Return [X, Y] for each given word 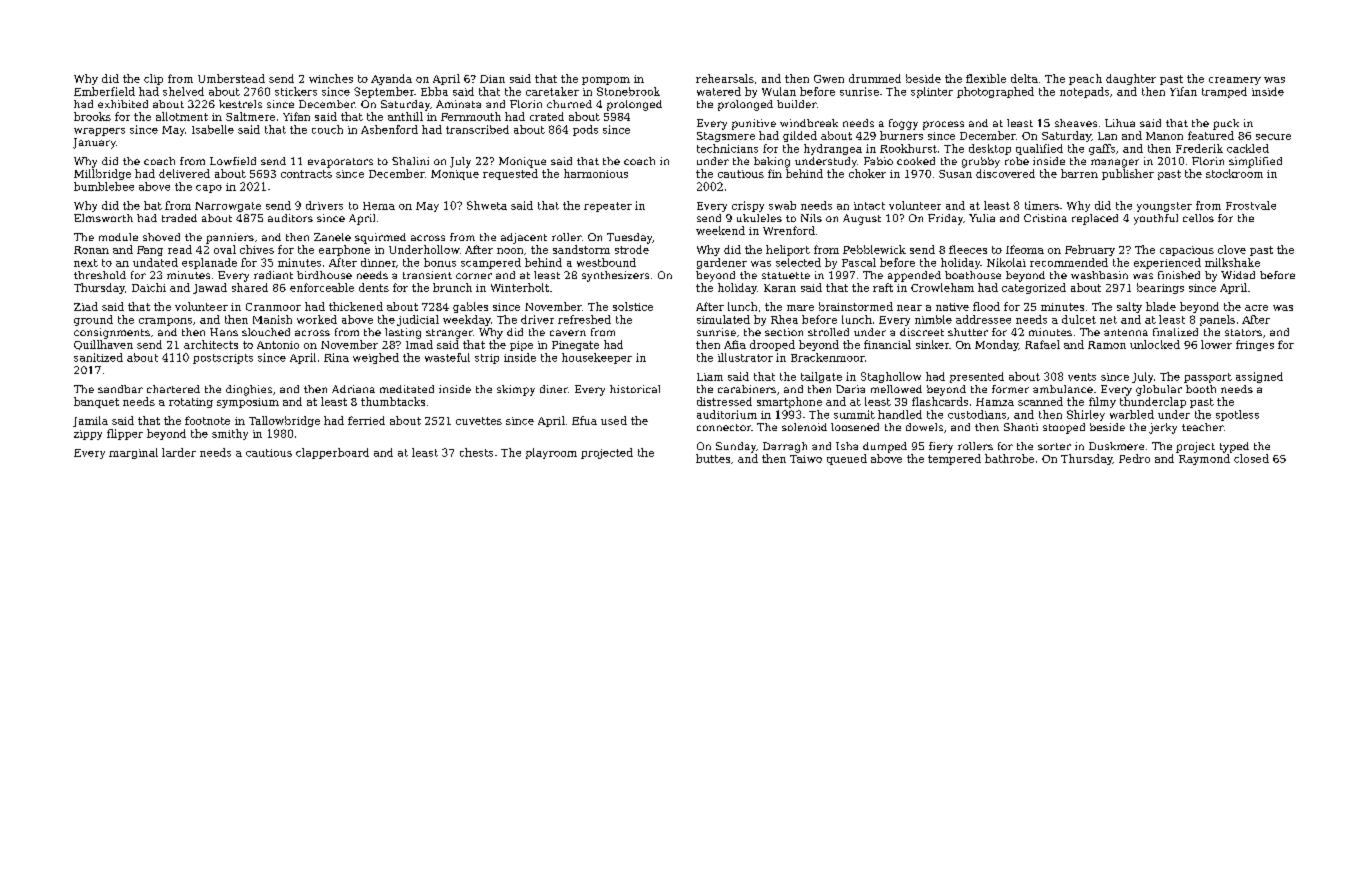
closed [1251, 458]
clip [153, 79]
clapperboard [332, 453]
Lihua [1120, 123]
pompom [606, 81]
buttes [713, 458]
